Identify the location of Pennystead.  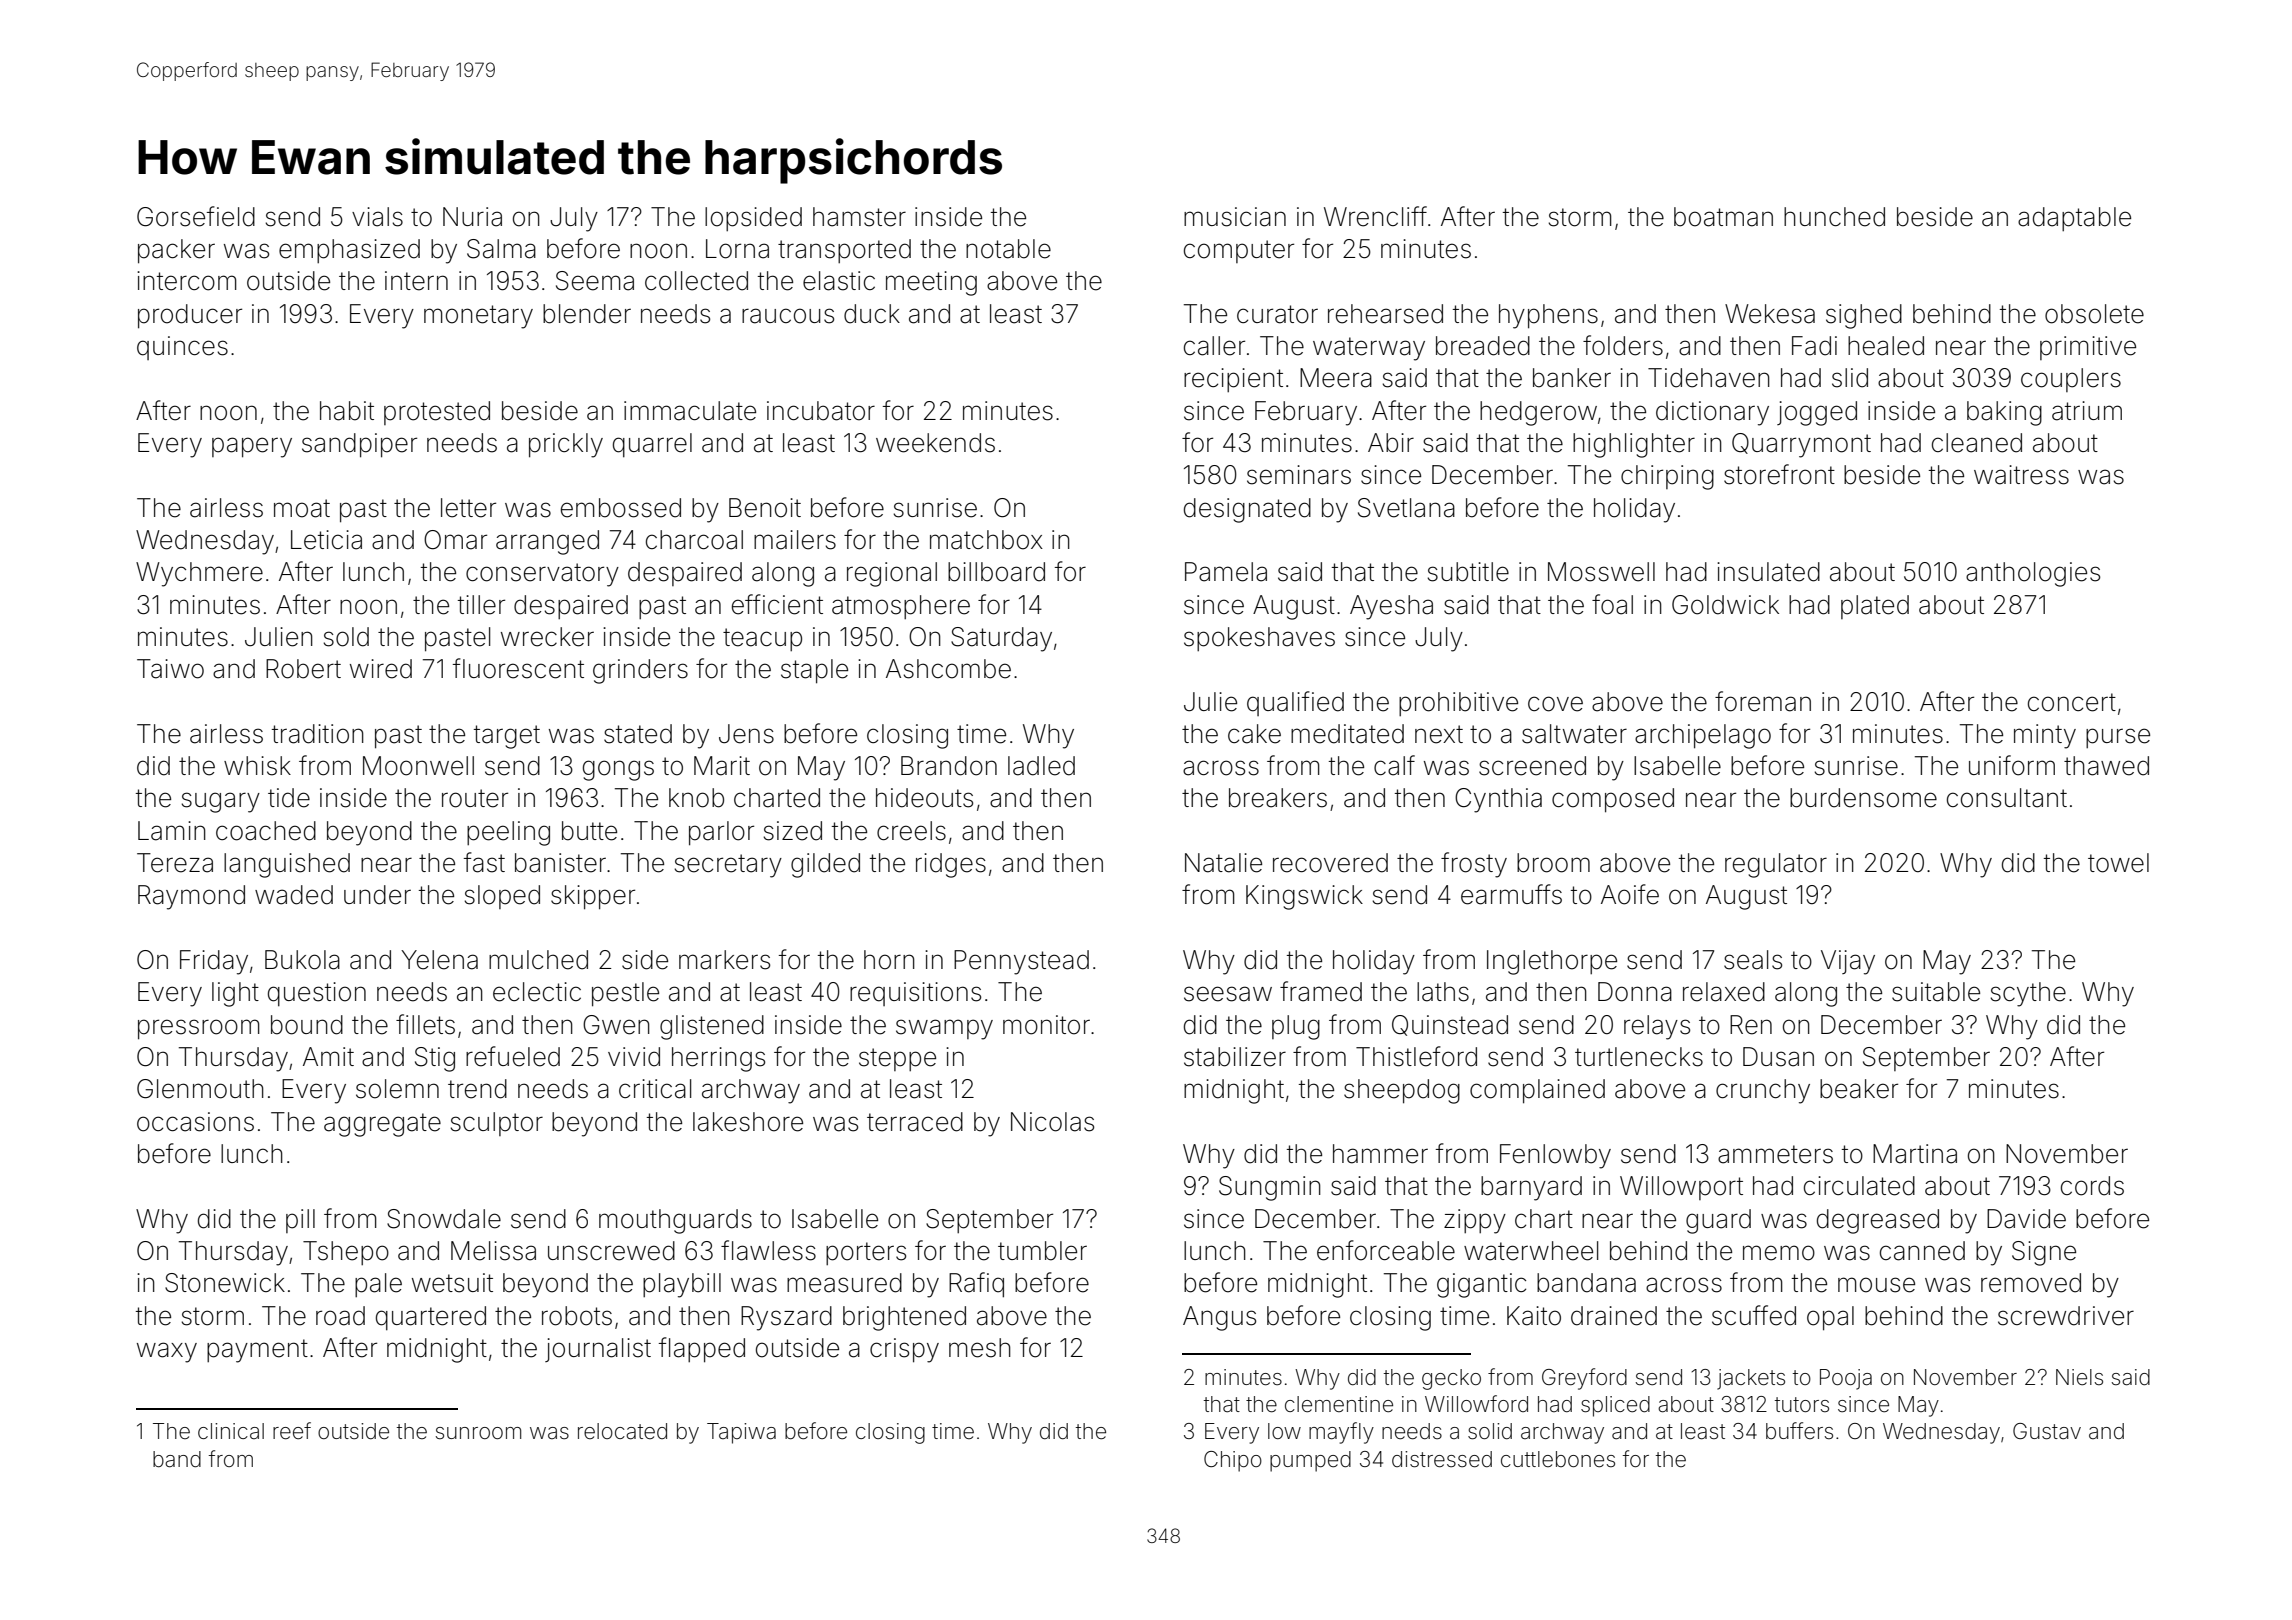
(1021, 962).
